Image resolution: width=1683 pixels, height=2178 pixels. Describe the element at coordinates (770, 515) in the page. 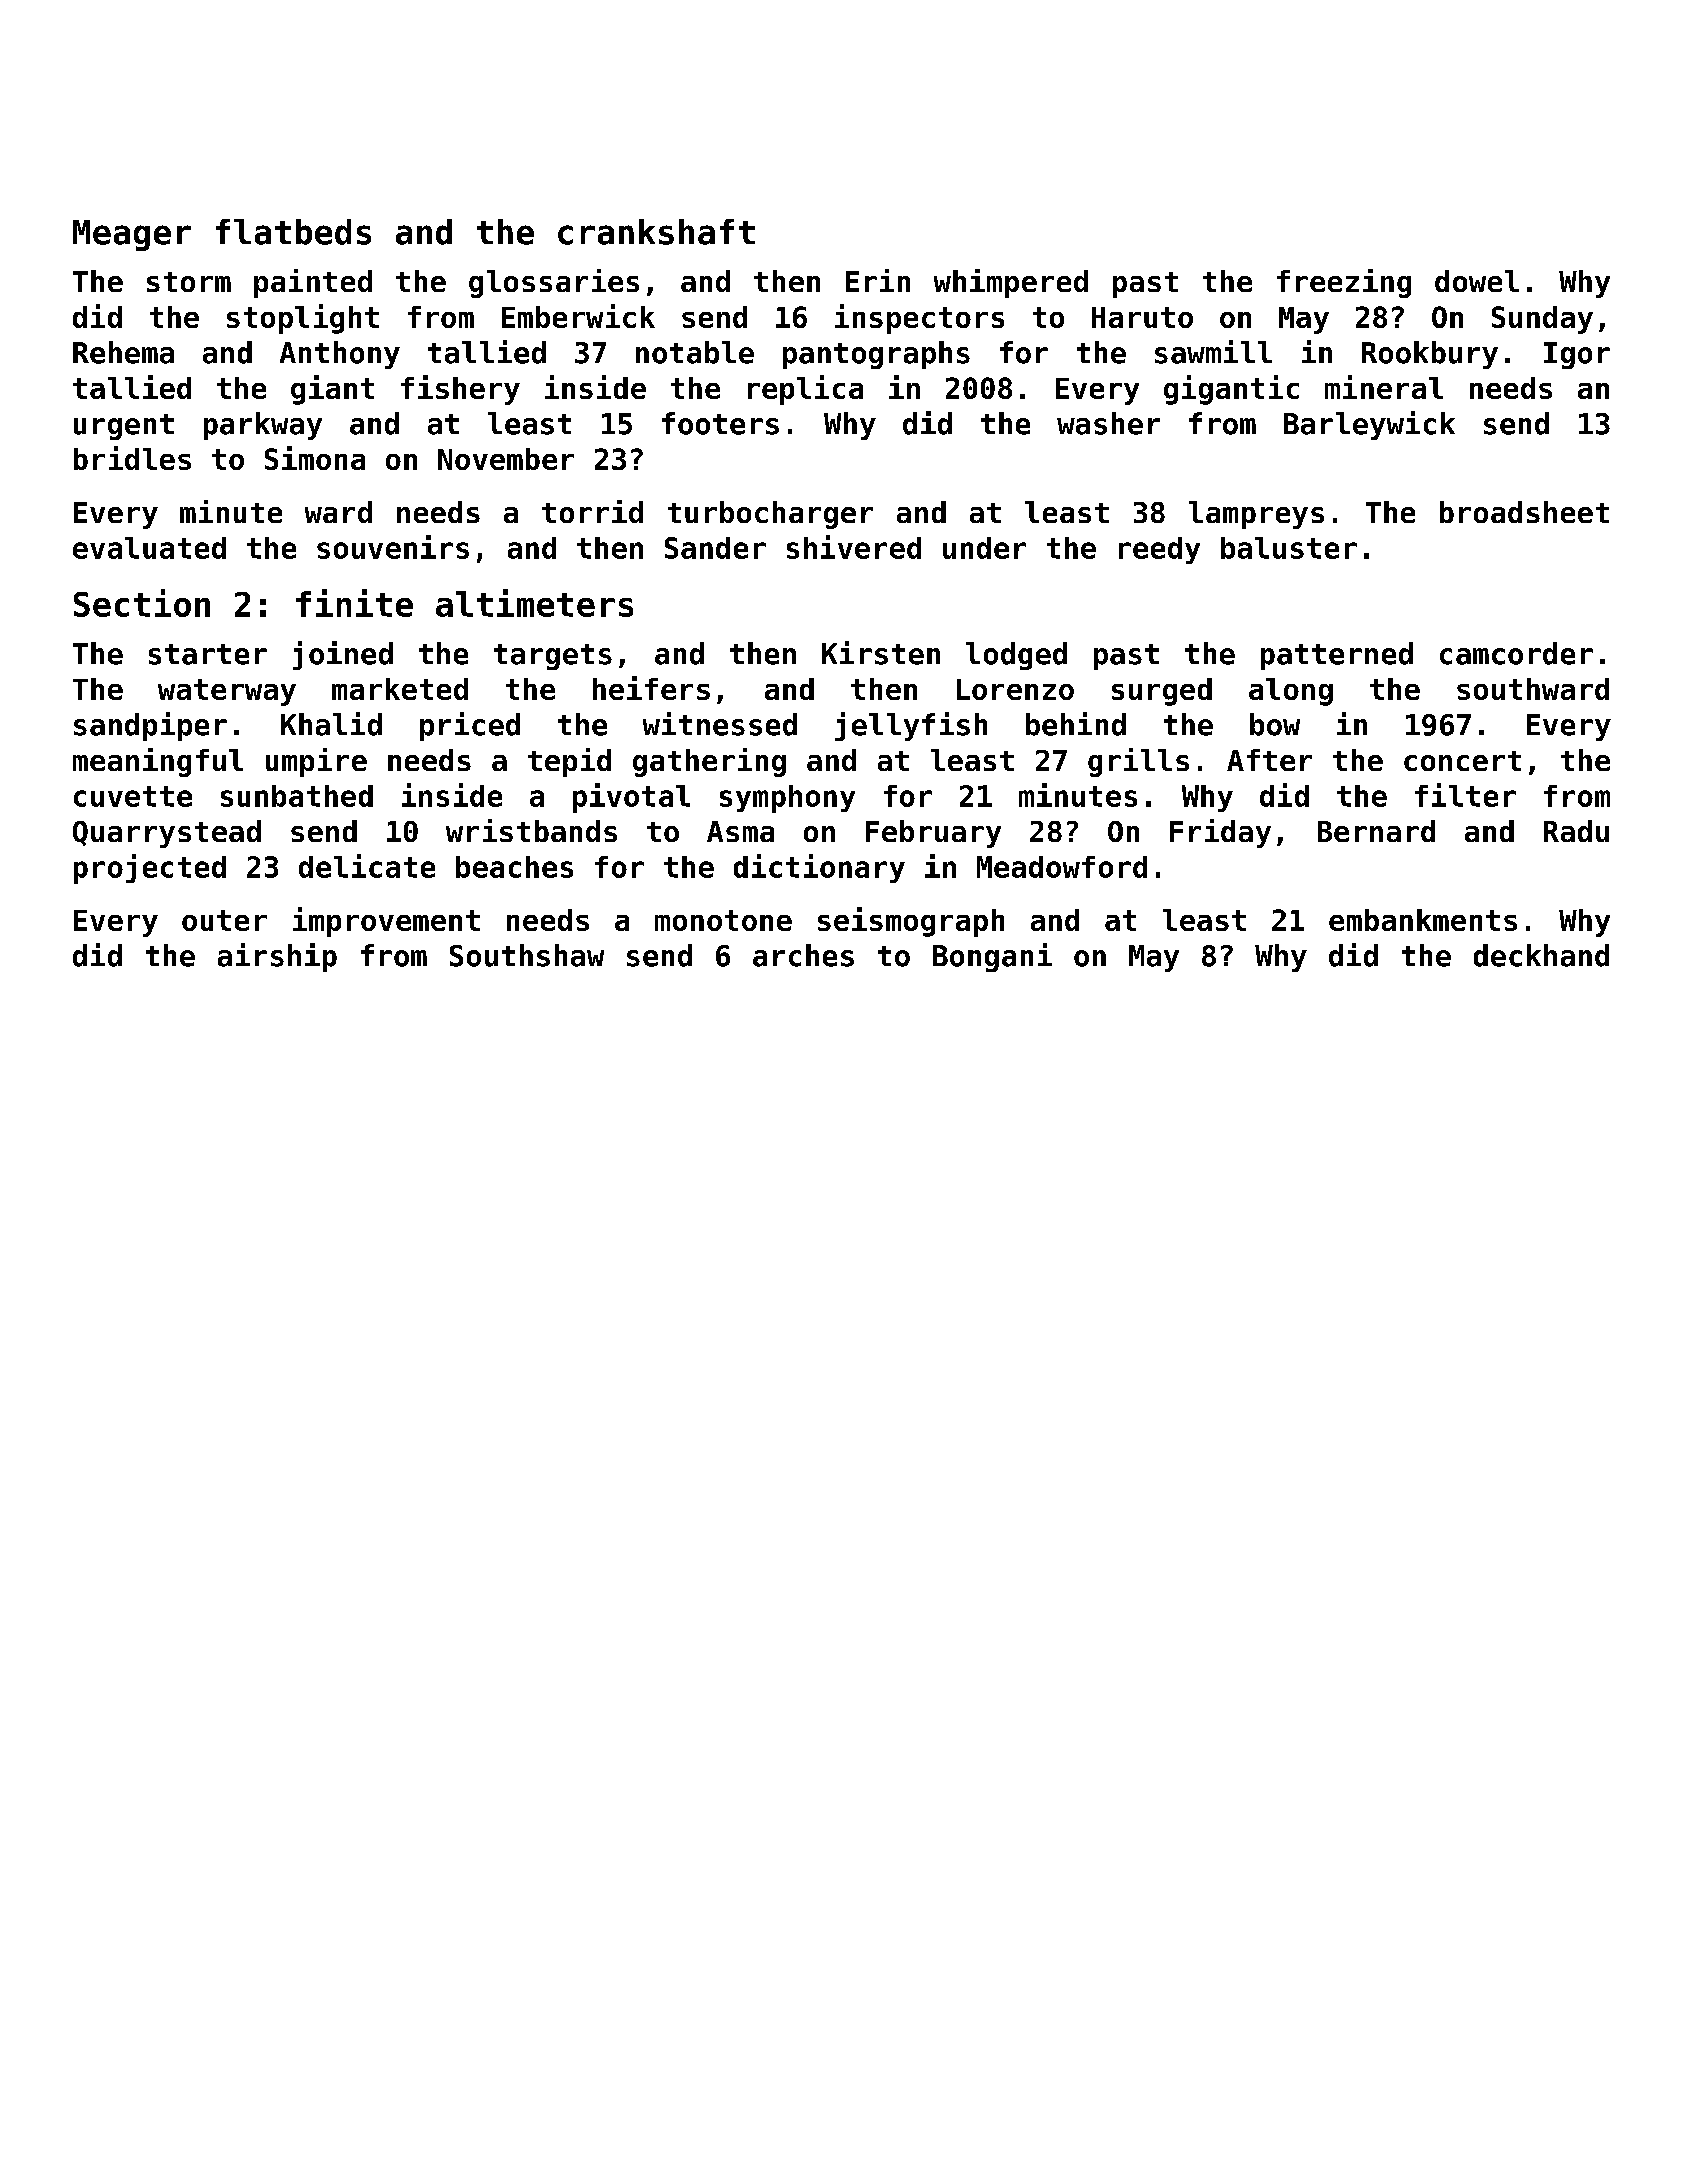

I see `turbocharger` at that location.
